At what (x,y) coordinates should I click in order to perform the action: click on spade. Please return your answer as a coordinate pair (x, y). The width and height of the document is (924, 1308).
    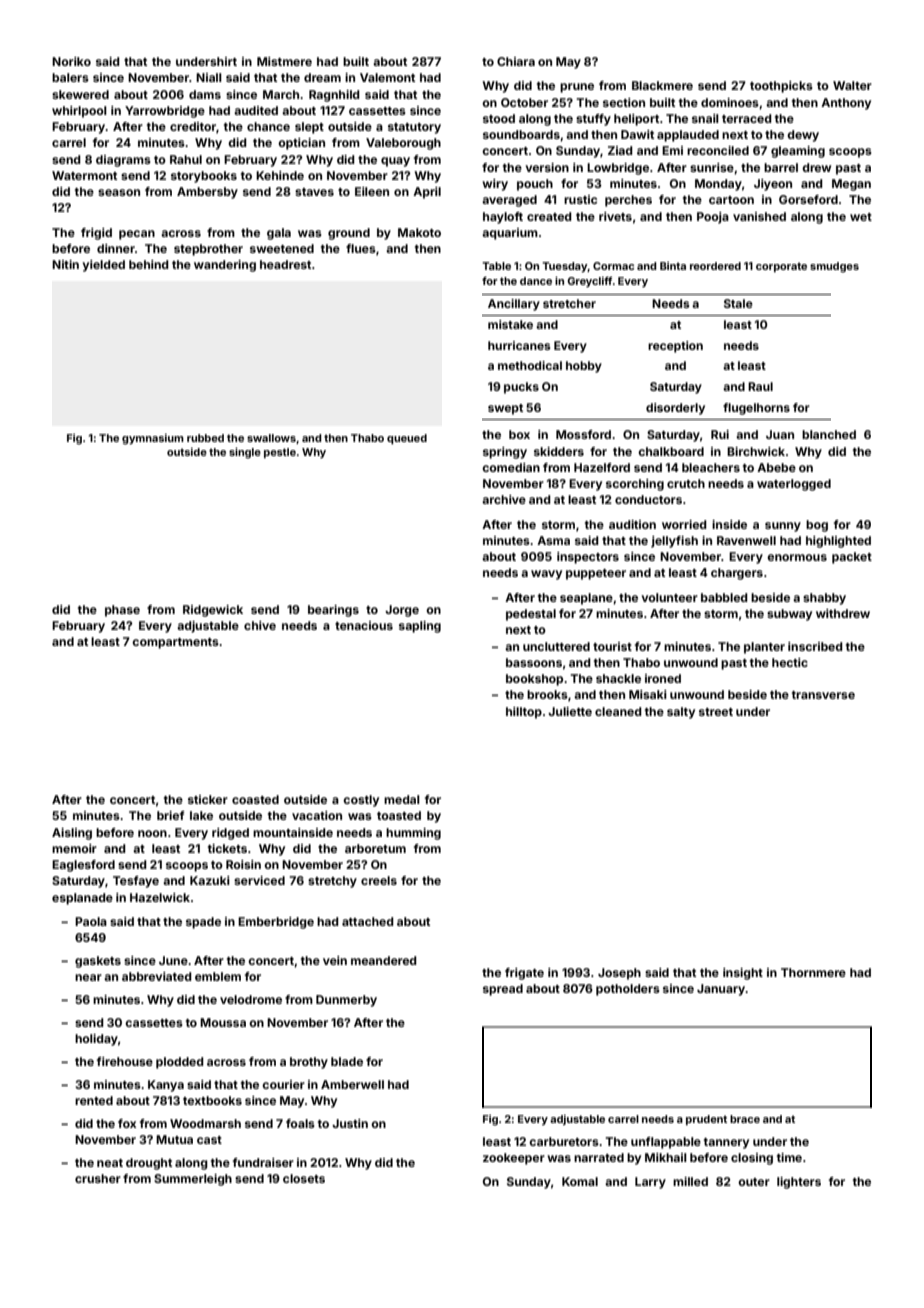
    Looking at the image, I should click on (203, 923).
